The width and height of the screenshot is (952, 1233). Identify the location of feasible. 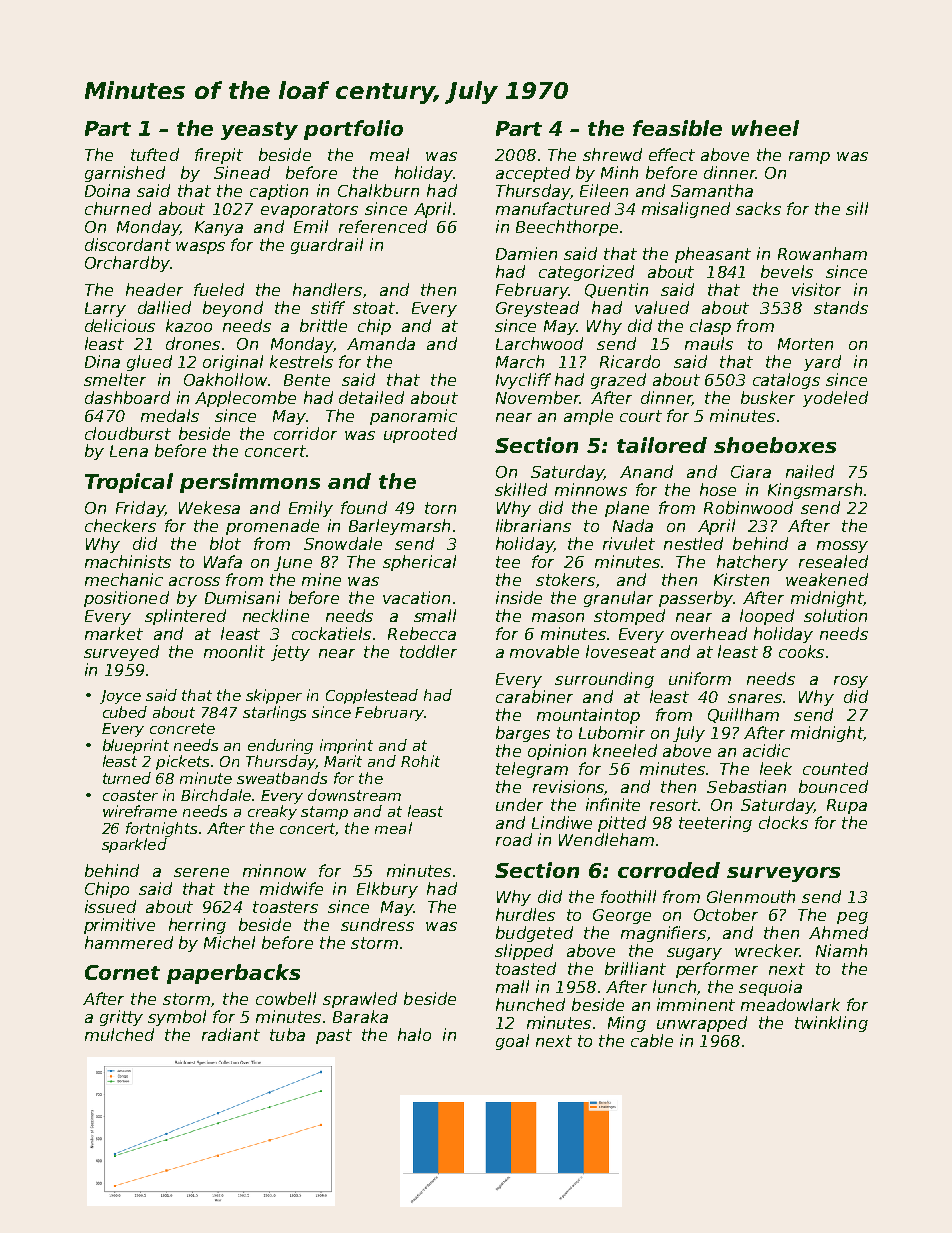
(677, 128).
